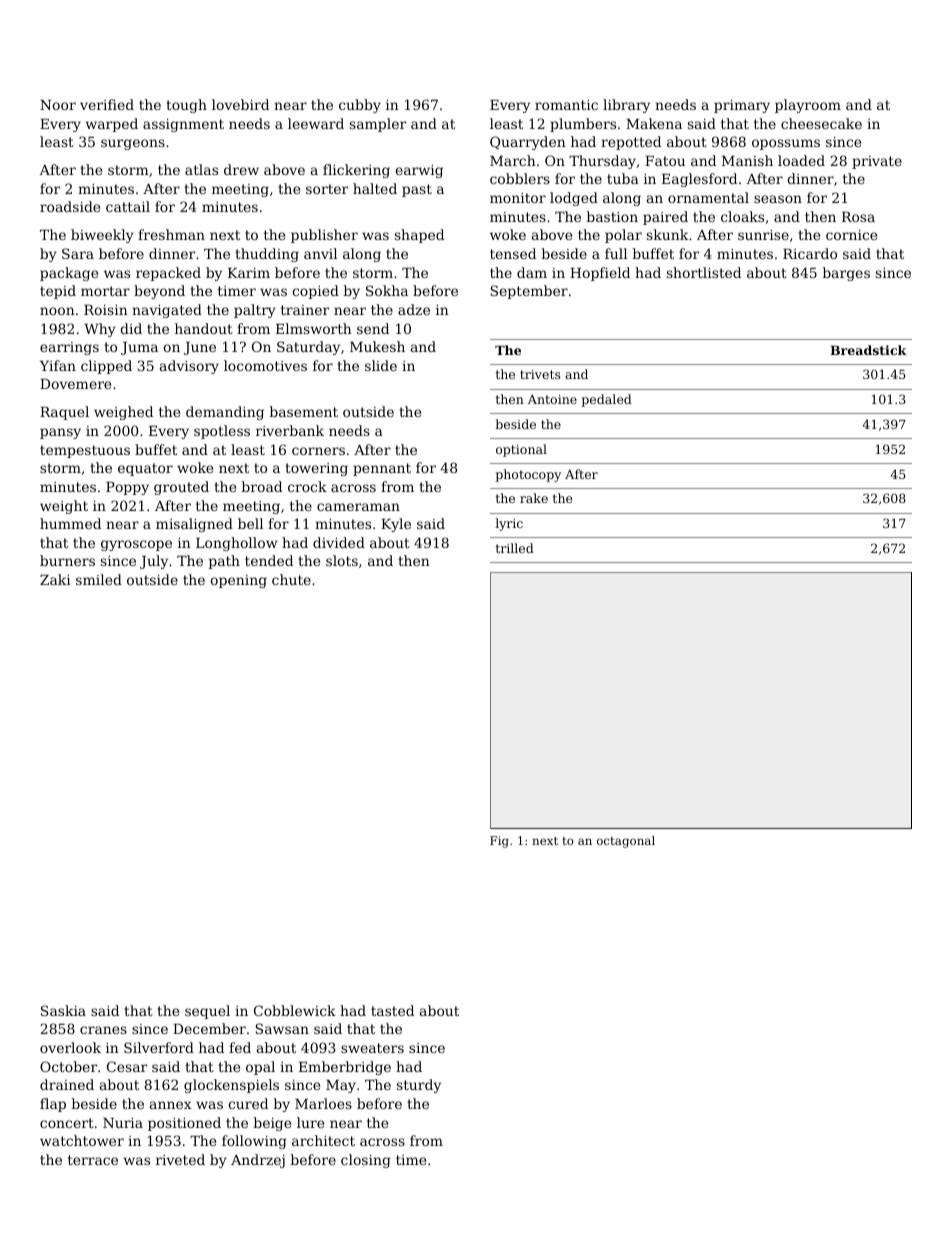 This screenshot has width=952, height=1233. I want to click on cloaks, so click(742, 216).
